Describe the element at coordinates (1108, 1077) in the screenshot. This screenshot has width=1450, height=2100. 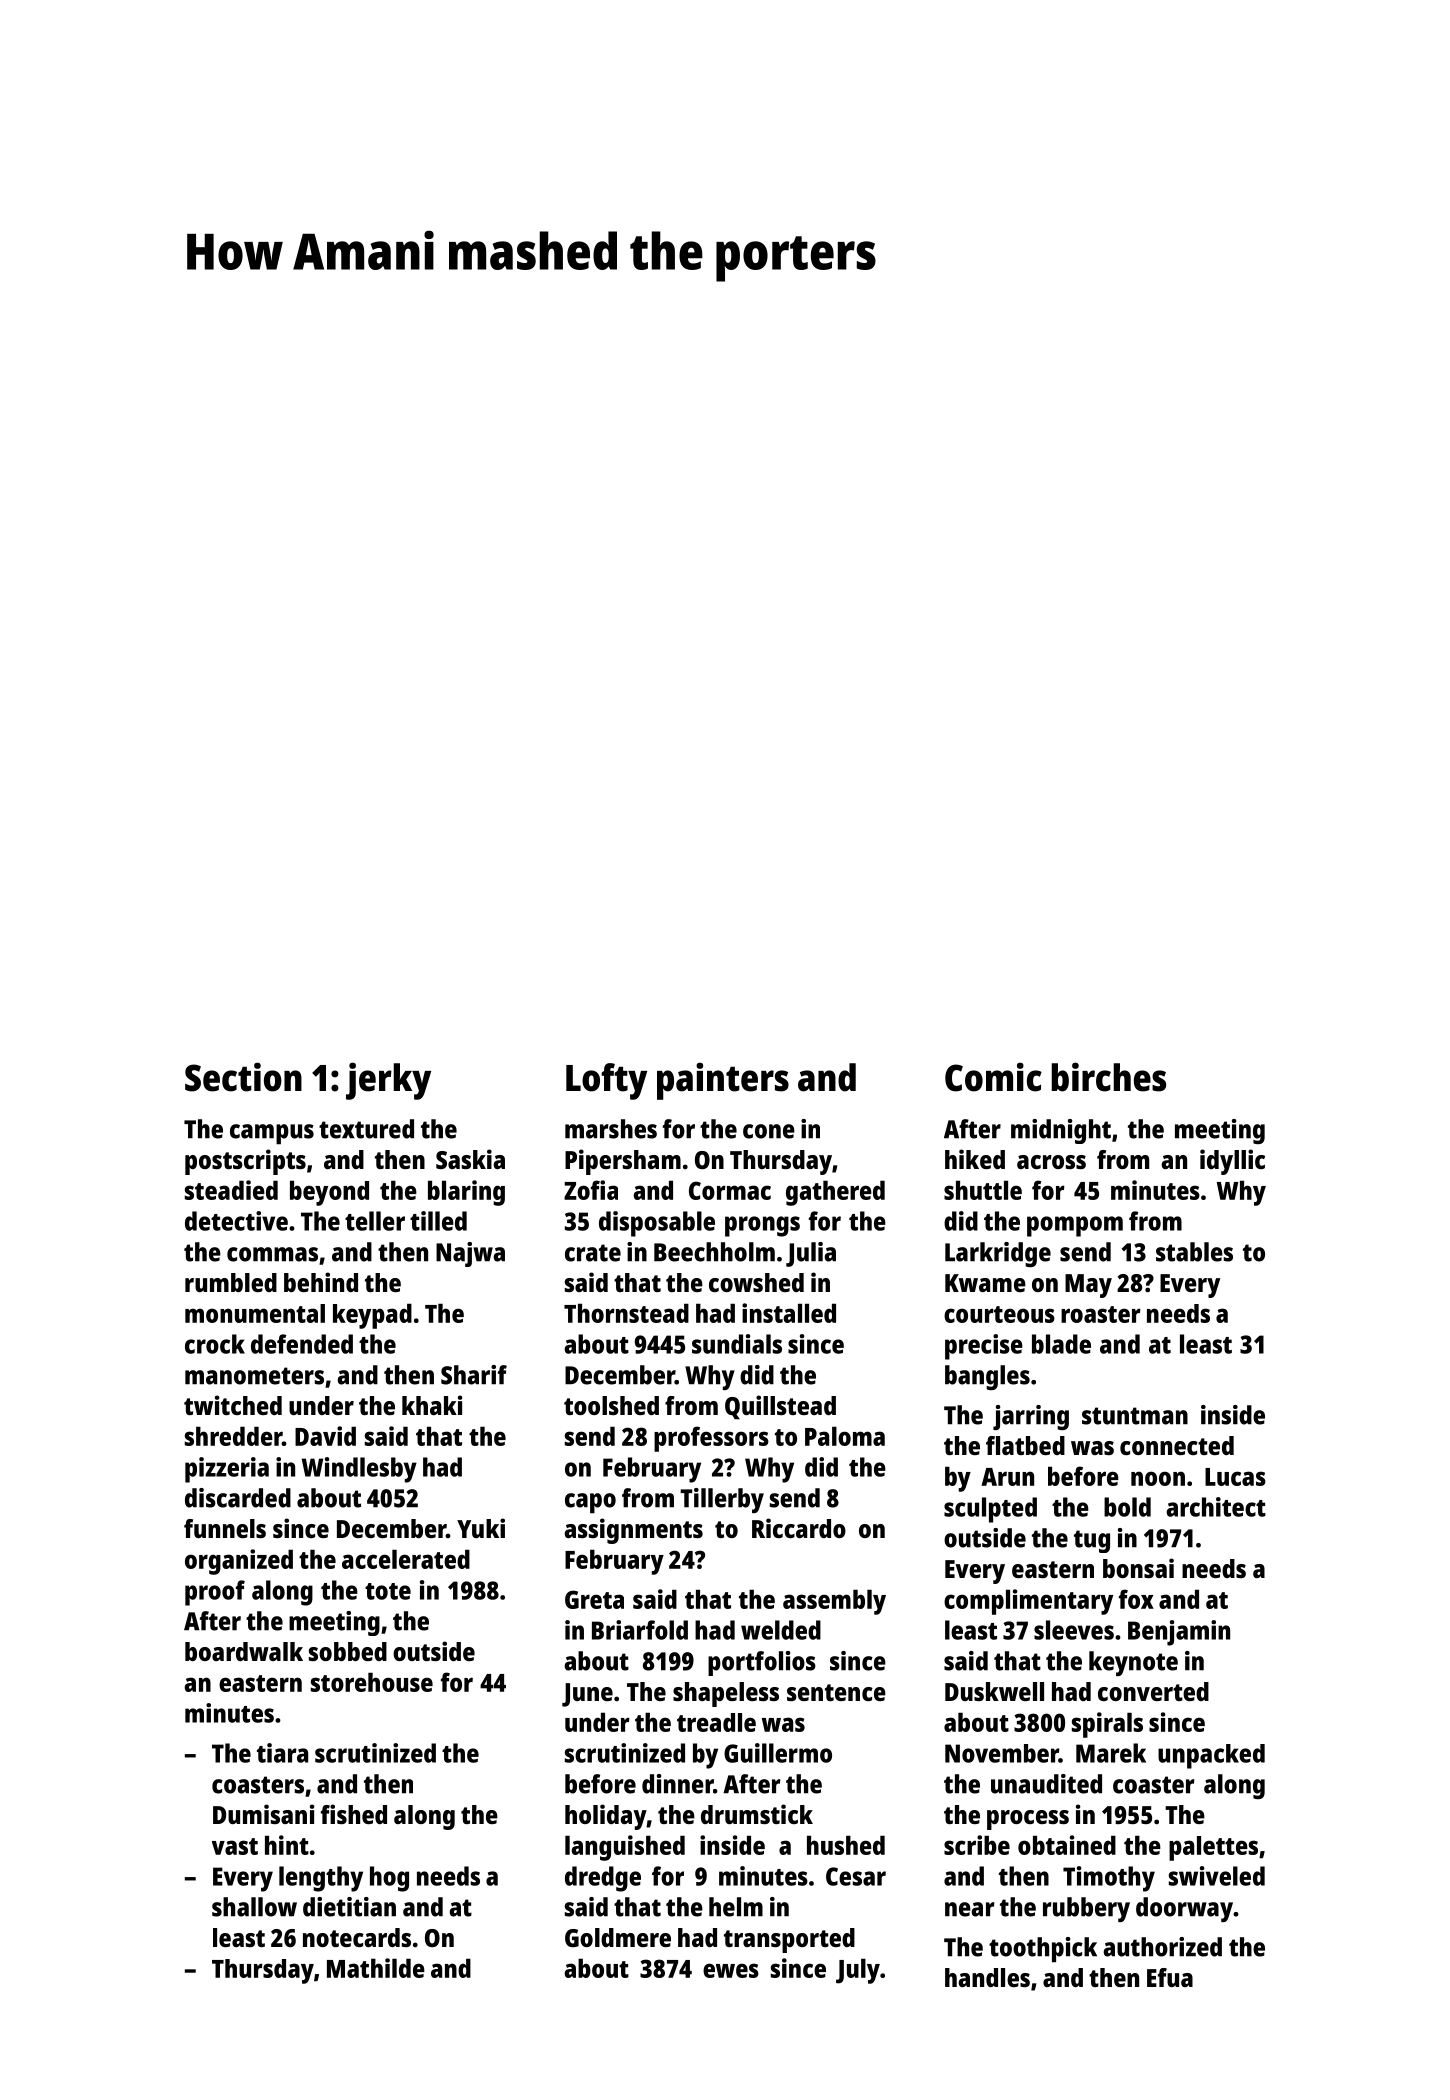
I see `birches` at that location.
